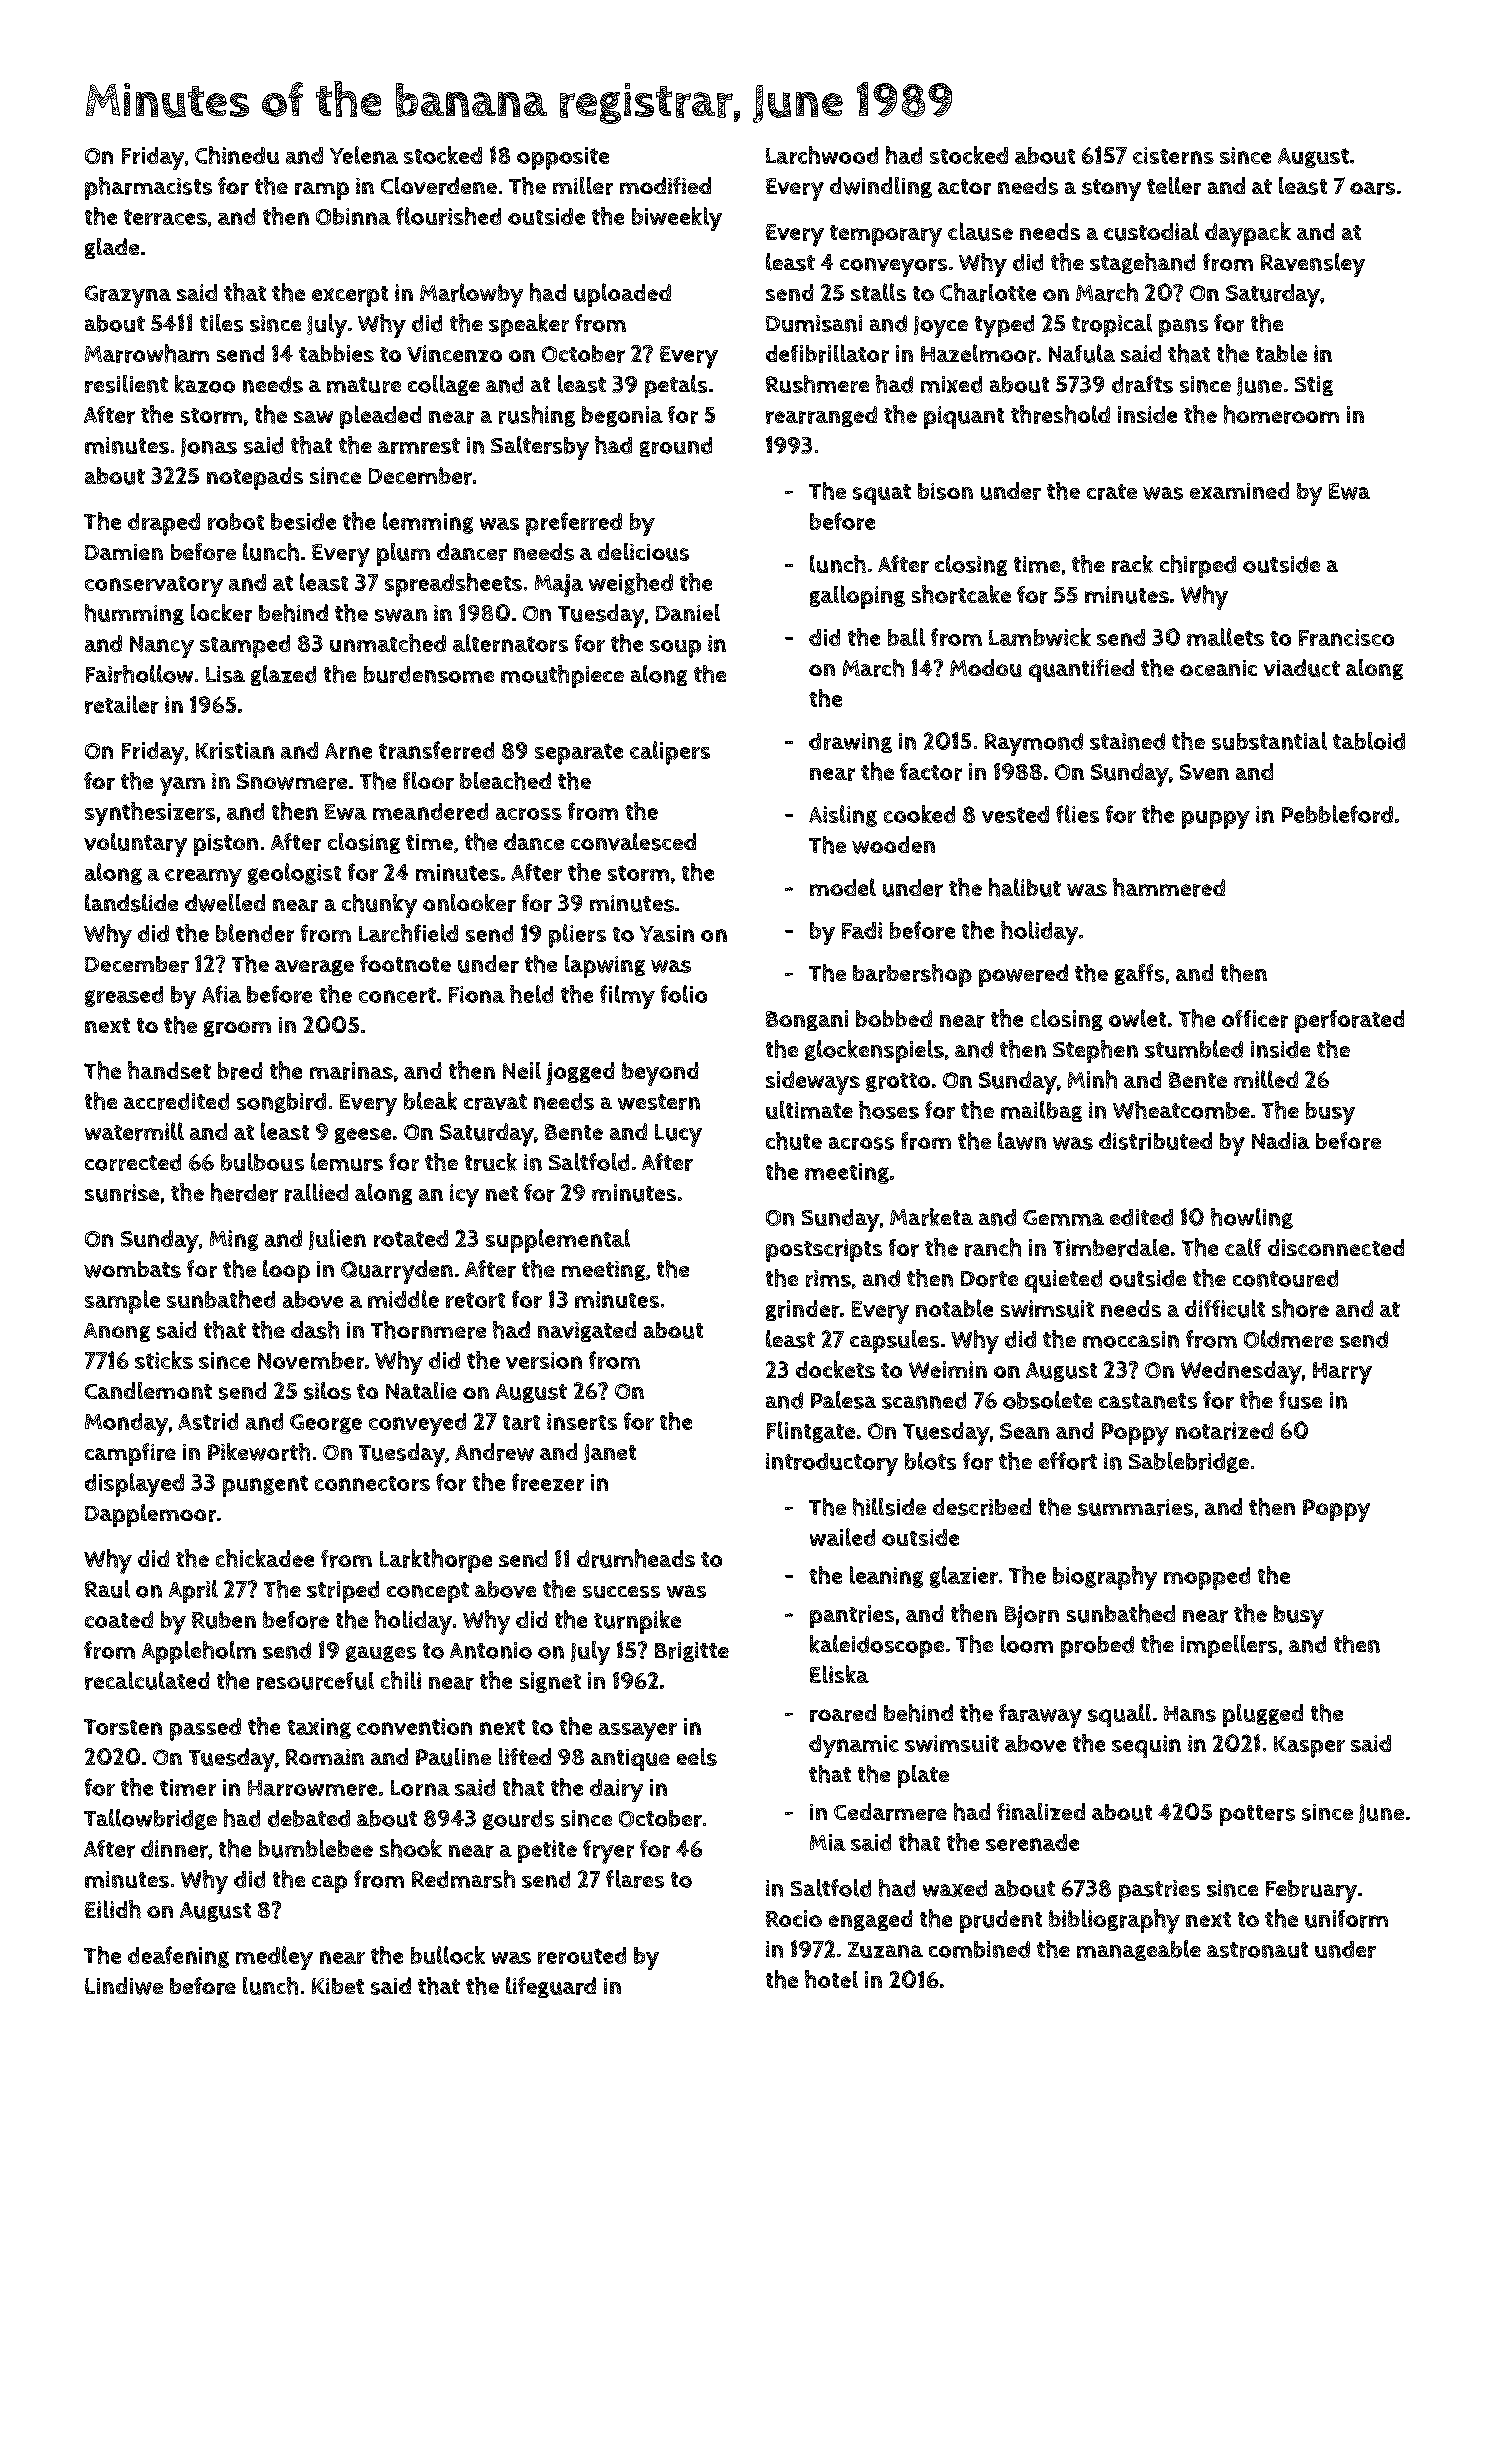  I want to click on viaduct, so click(1302, 668).
